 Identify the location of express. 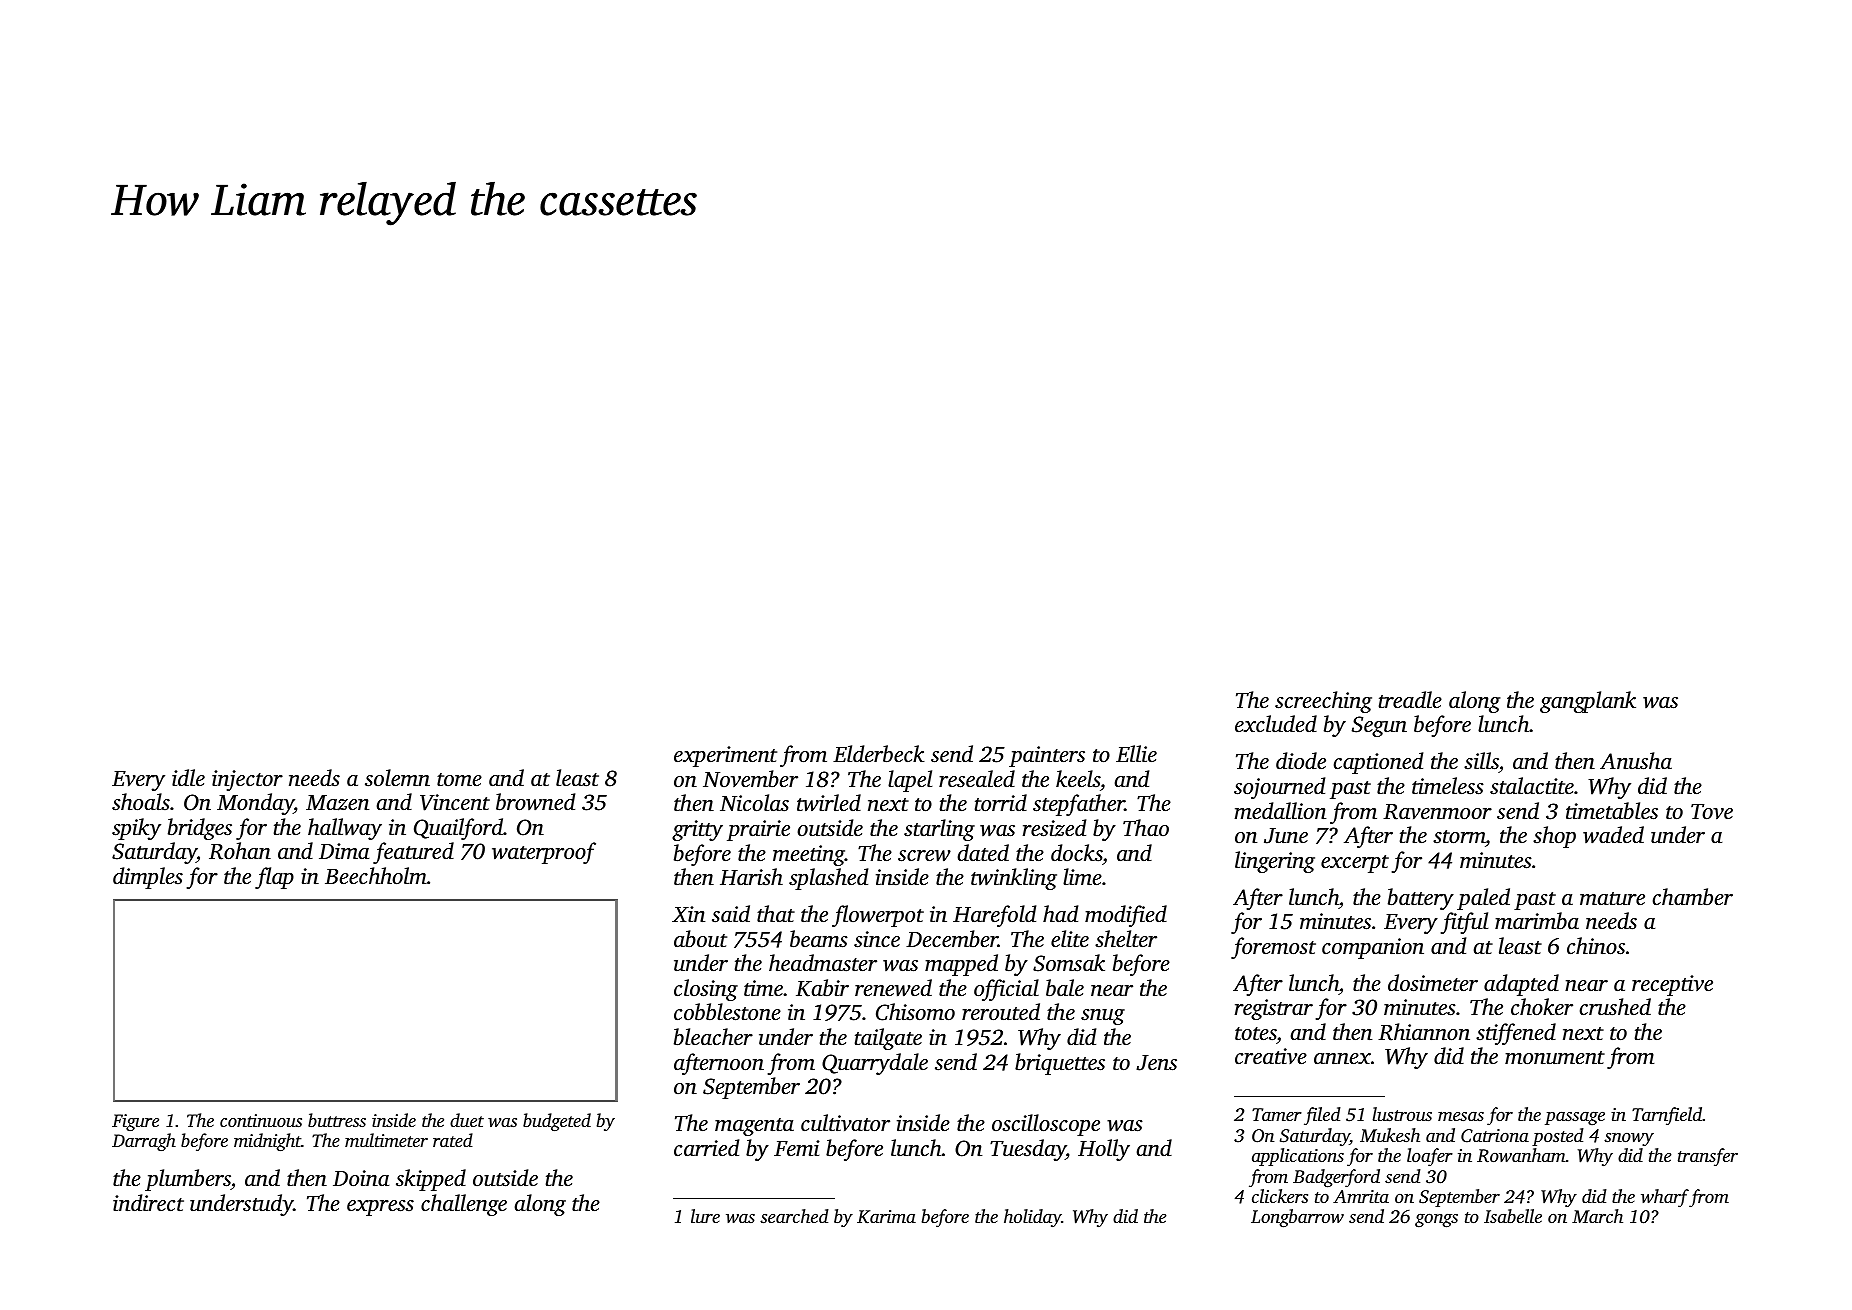
(380, 1208).
